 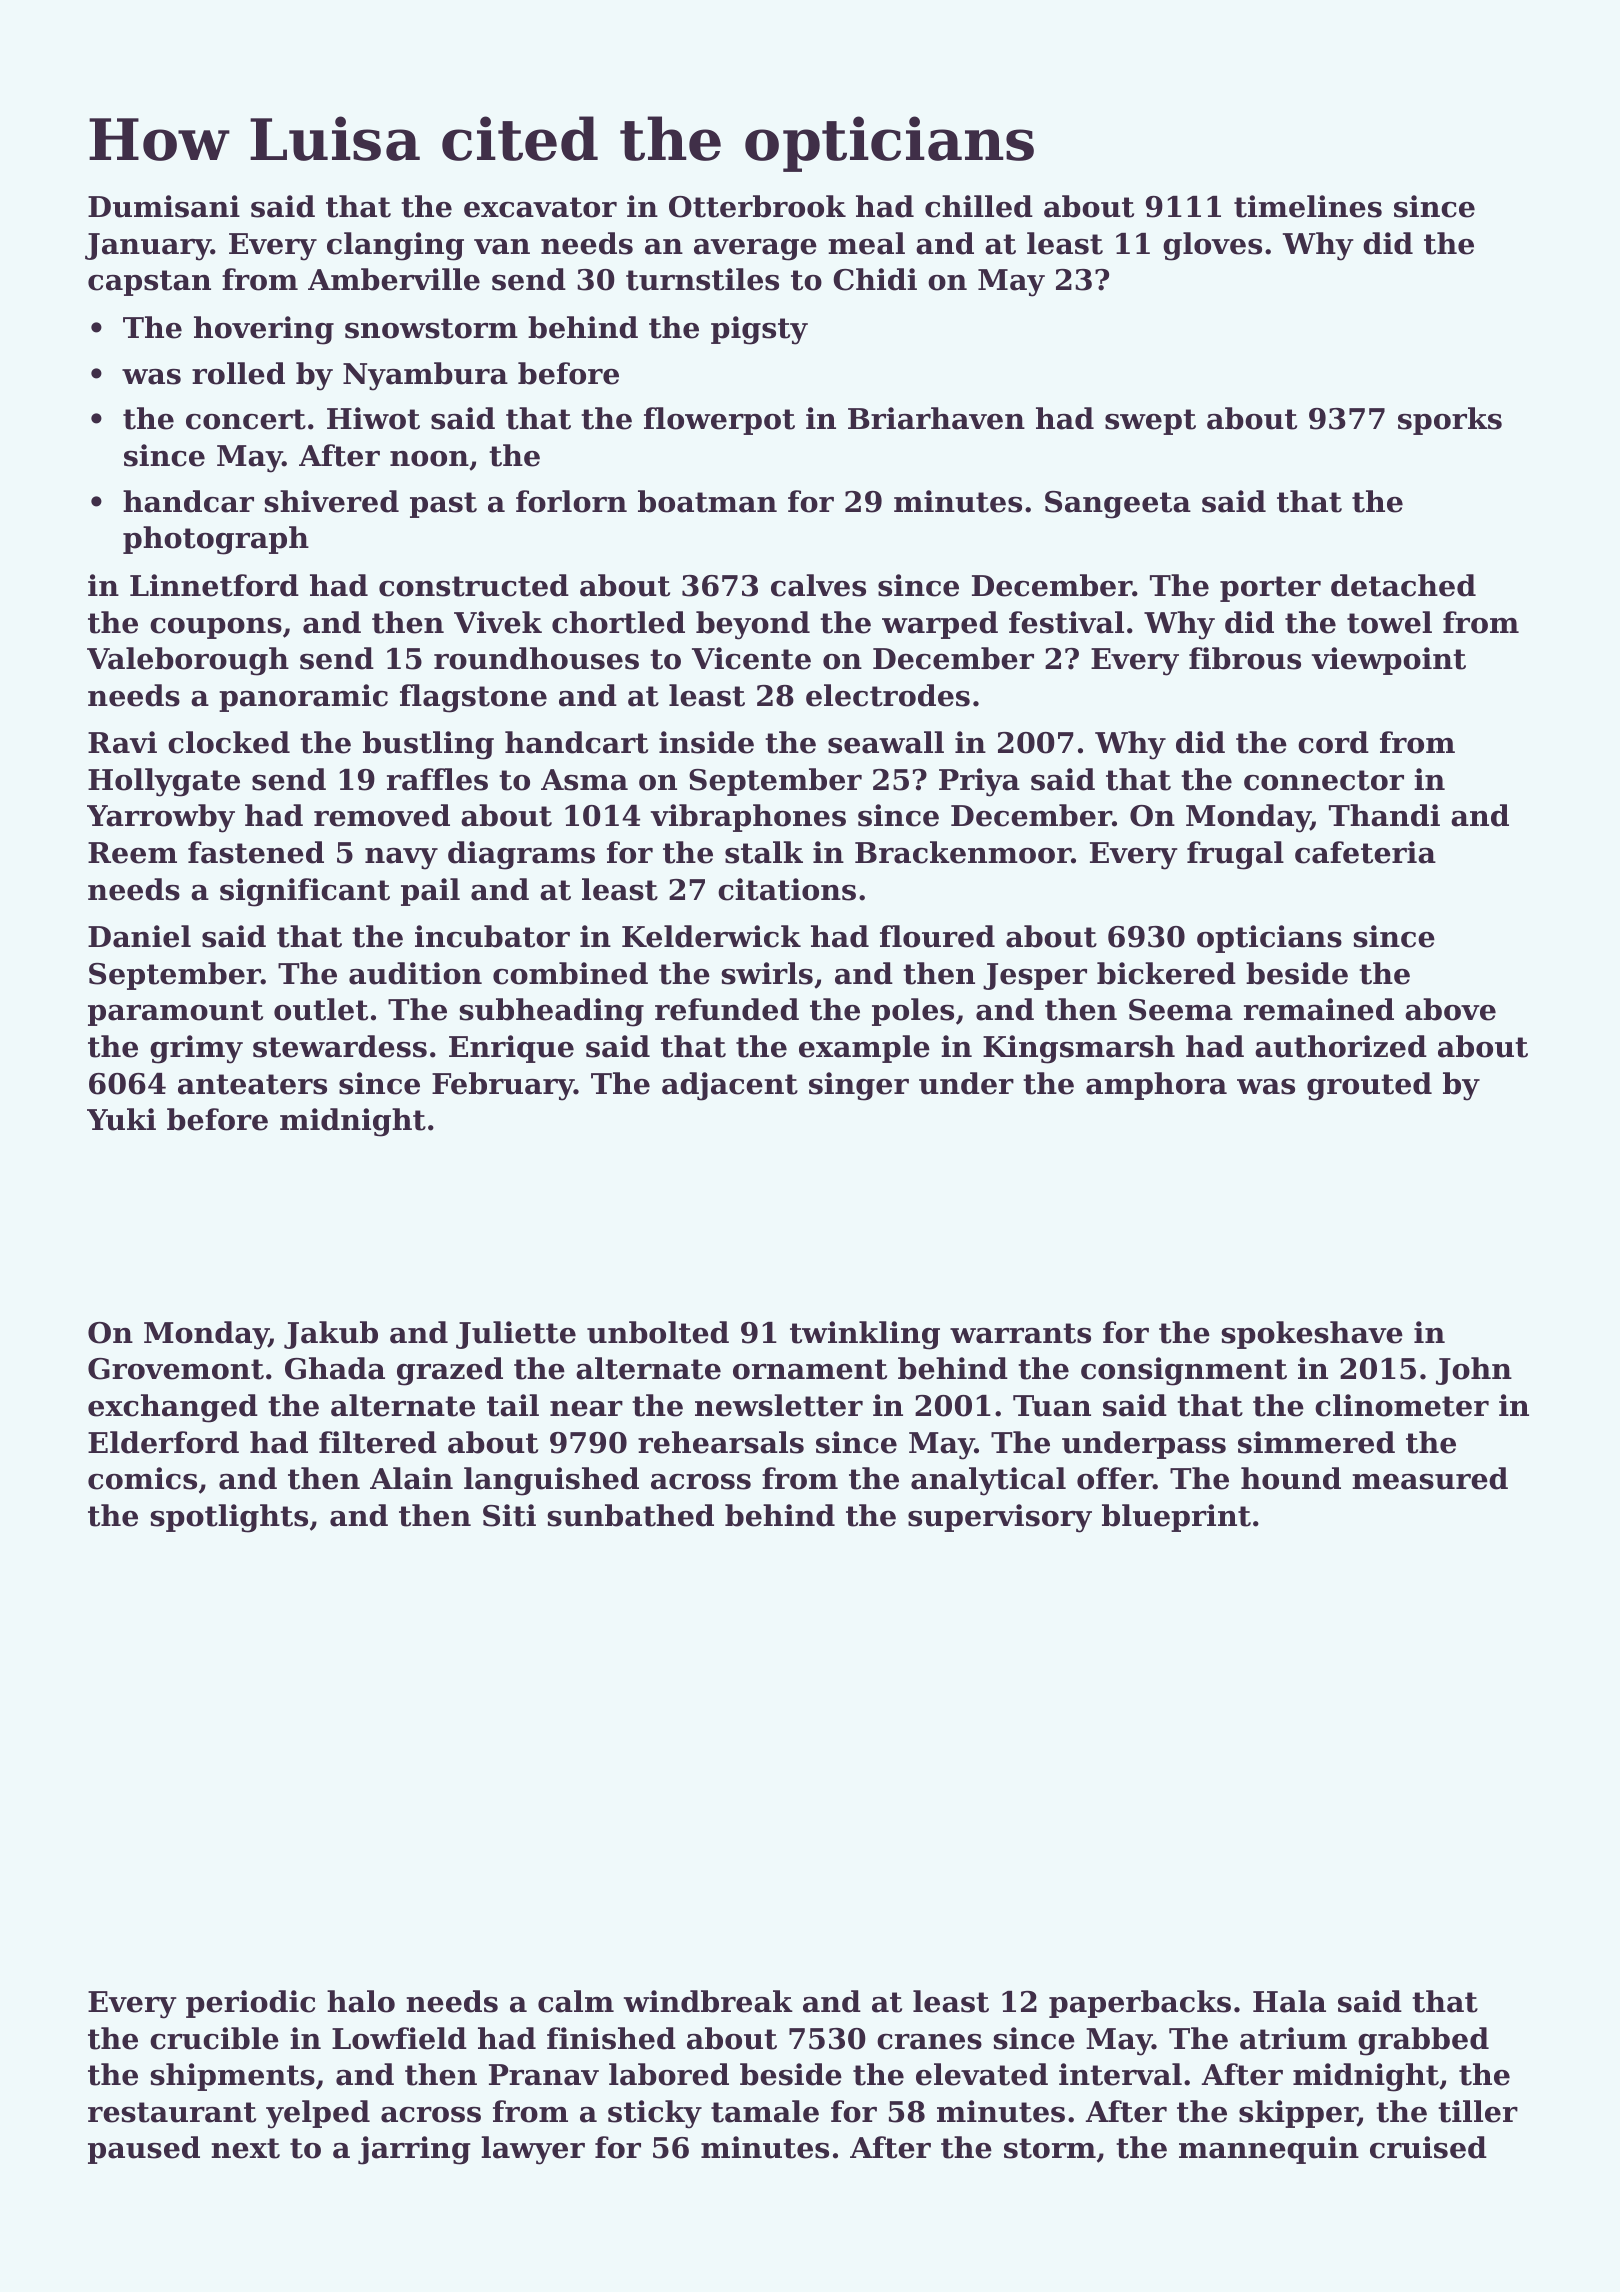 I want to click on chilled, so click(x=979, y=206).
